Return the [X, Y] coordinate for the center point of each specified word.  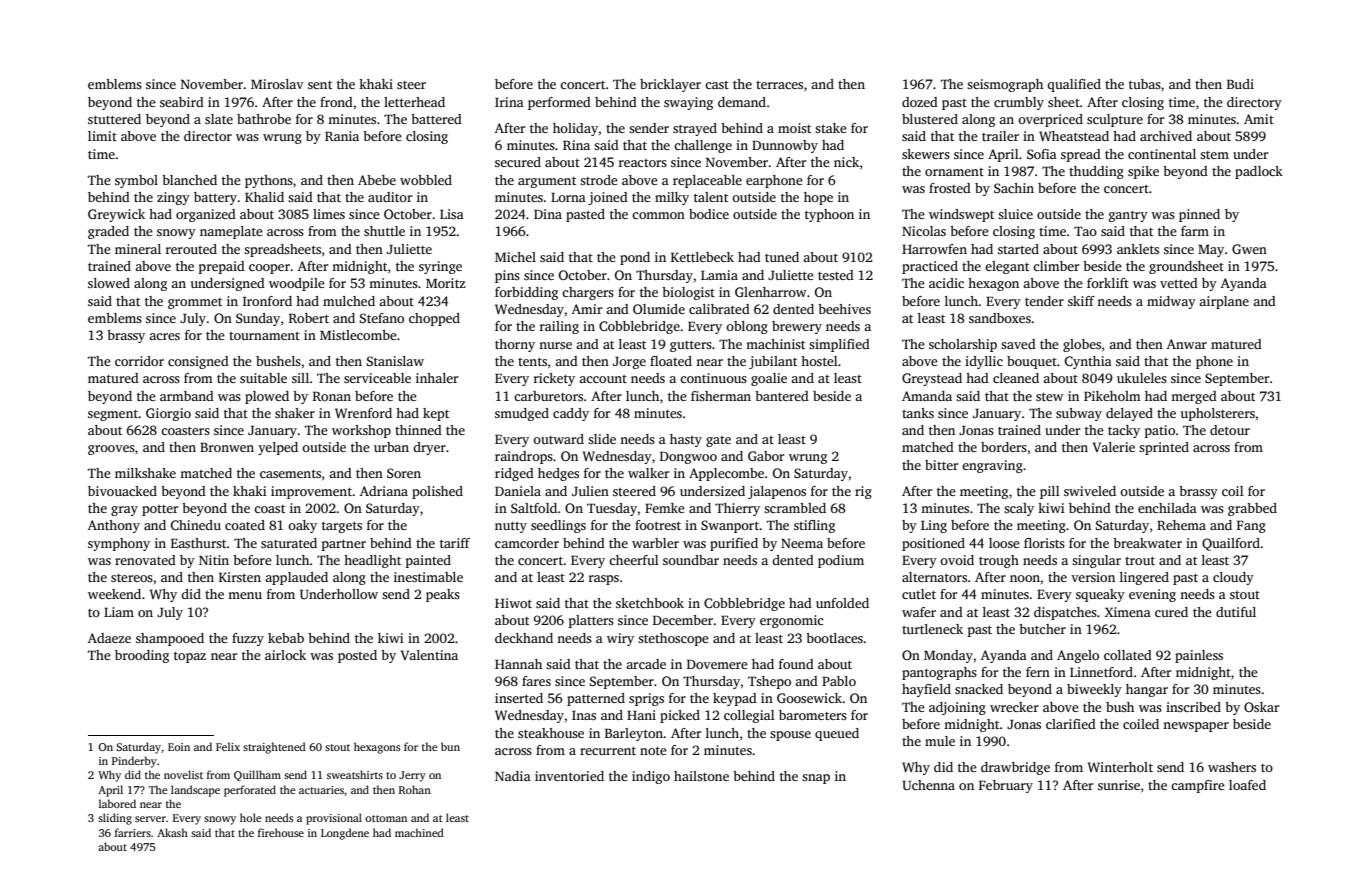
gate [718, 441]
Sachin [1014, 188]
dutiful [1236, 612]
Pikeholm [1112, 396]
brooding [142, 656]
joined [608, 198]
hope [818, 198]
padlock [1259, 172]
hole [251, 817]
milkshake [145, 473]
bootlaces [834, 638]
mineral [138, 249]
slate [219, 119]
